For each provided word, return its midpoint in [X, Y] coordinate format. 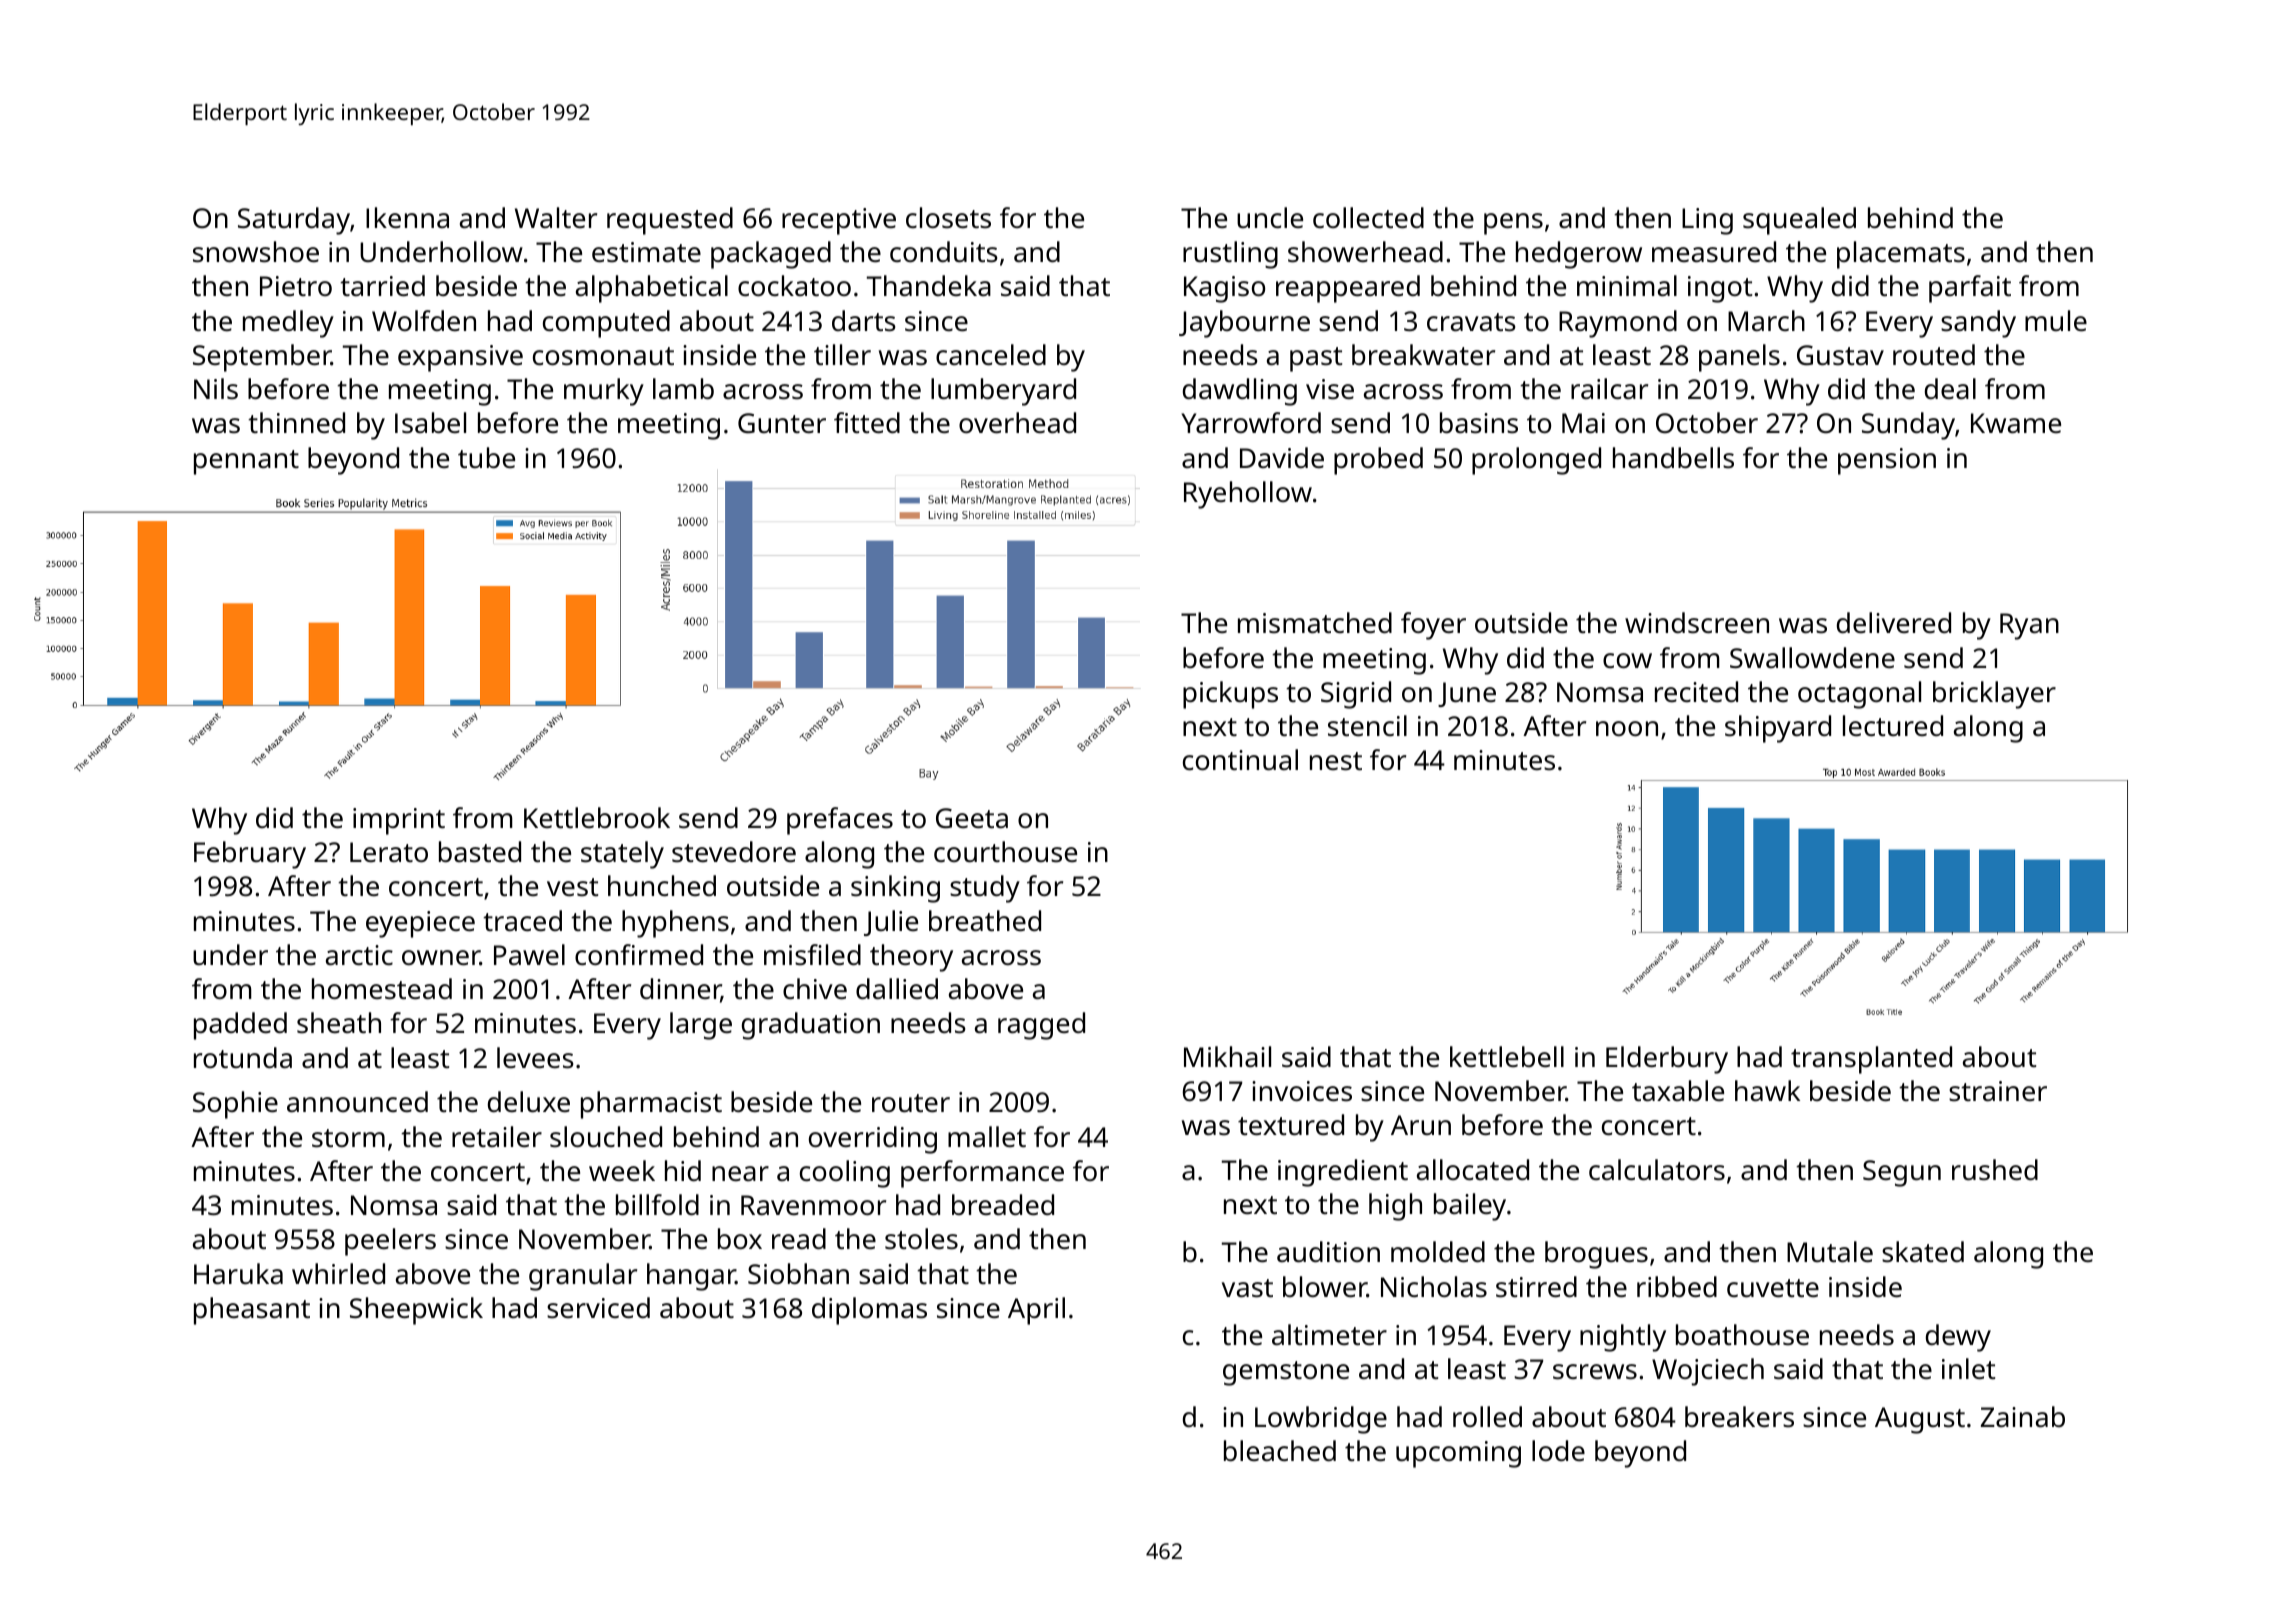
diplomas [869, 1311]
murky [604, 392]
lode [1558, 1450]
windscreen [1697, 623]
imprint [399, 821]
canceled [991, 355]
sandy [1978, 324]
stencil [1367, 726]
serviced [598, 1308]
